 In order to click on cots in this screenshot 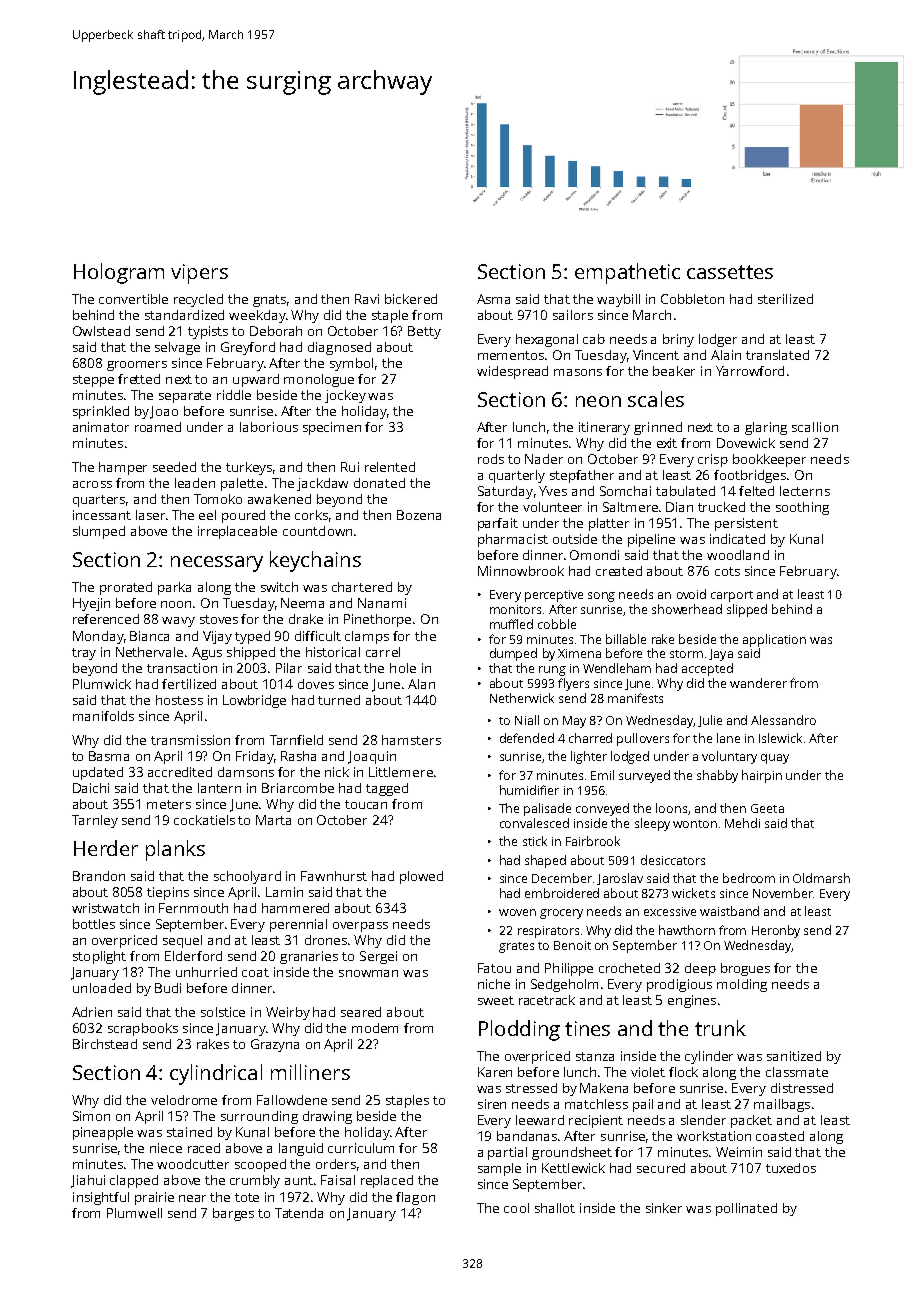, I will do `click(727, 571)`.
